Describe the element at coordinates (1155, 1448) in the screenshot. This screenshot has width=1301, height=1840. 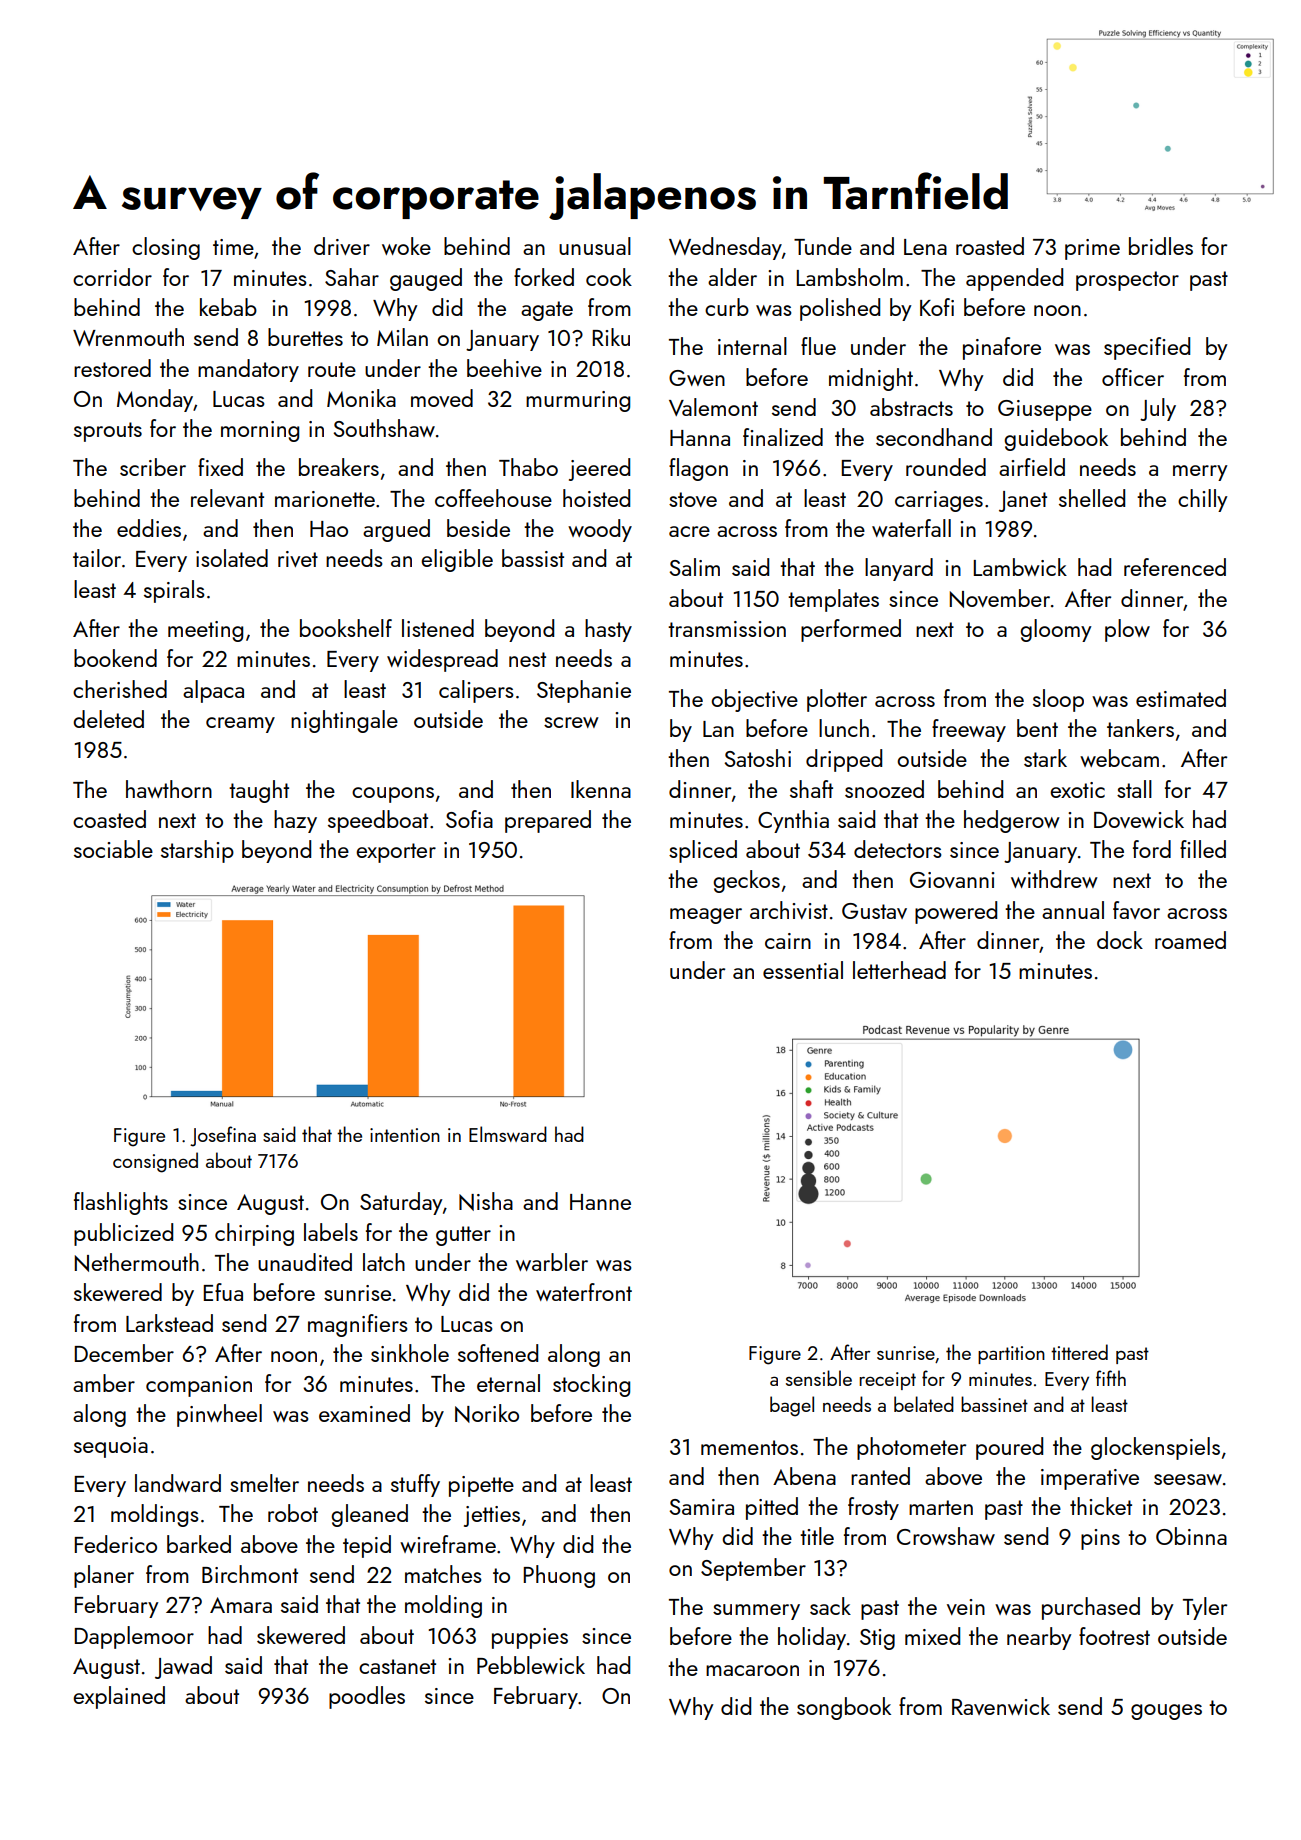
I see `glockenspiels` at that location.
